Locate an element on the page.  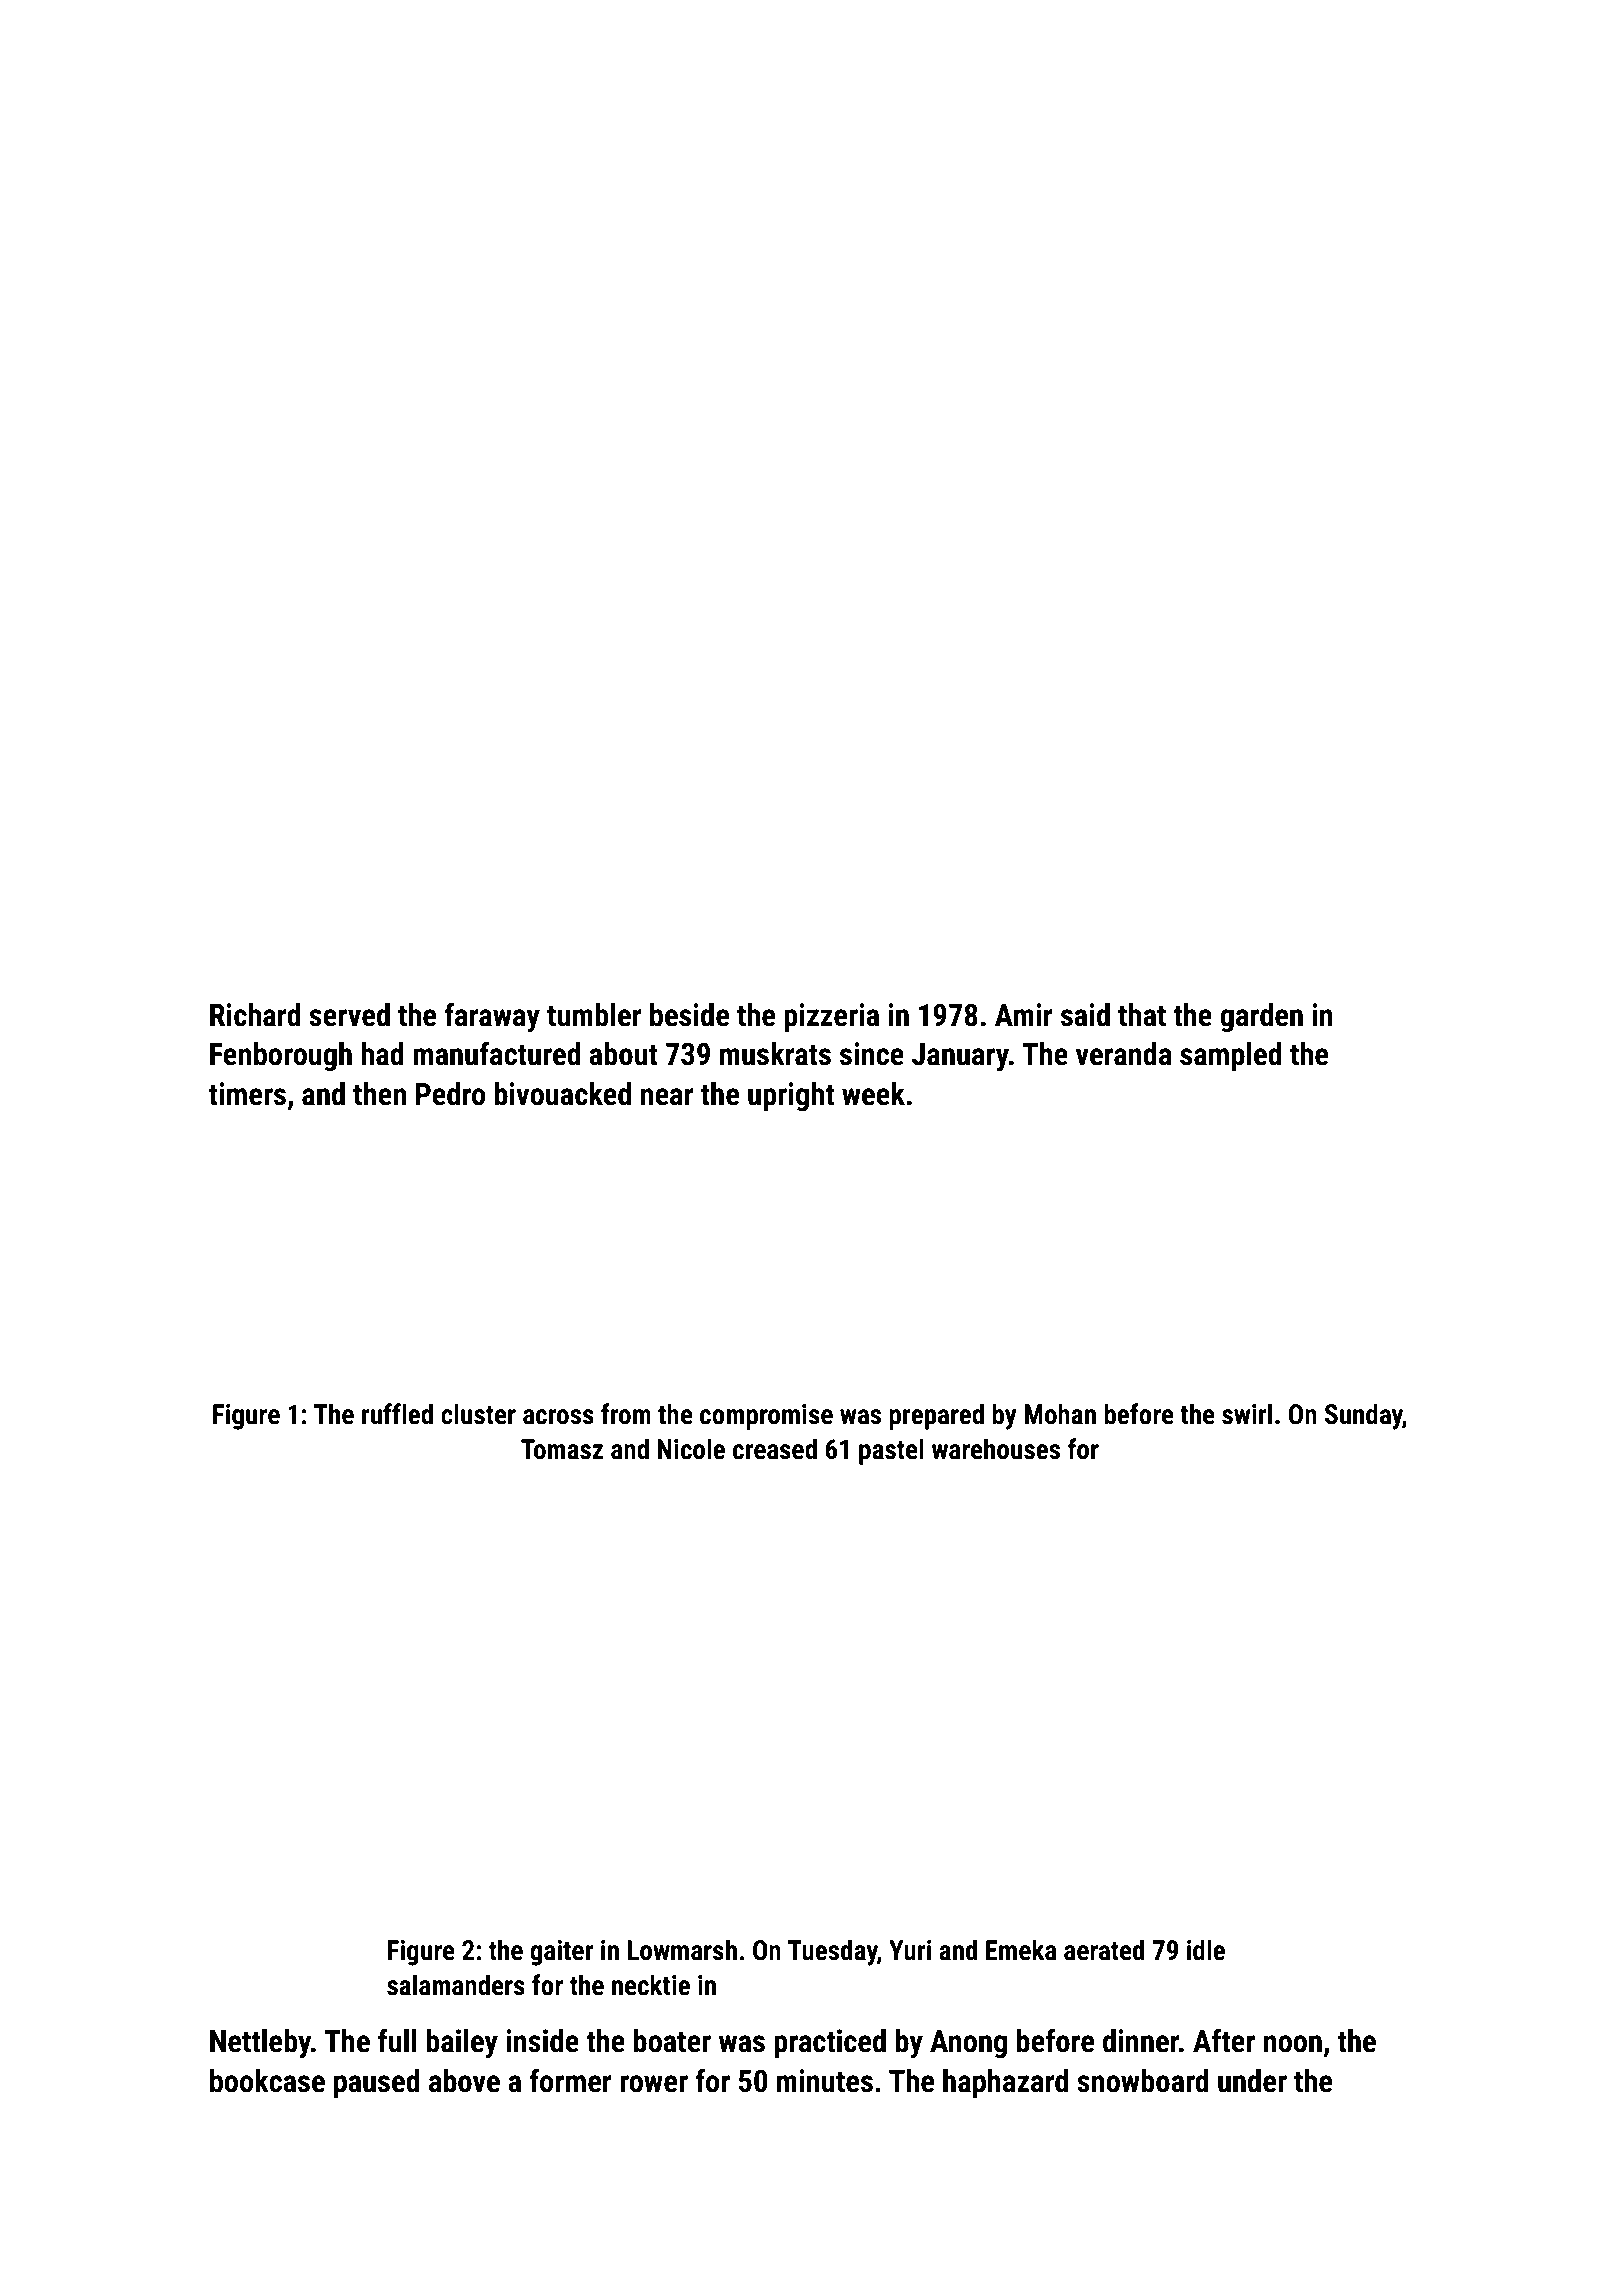
Nicole is located at coordinates (691, 1449).
